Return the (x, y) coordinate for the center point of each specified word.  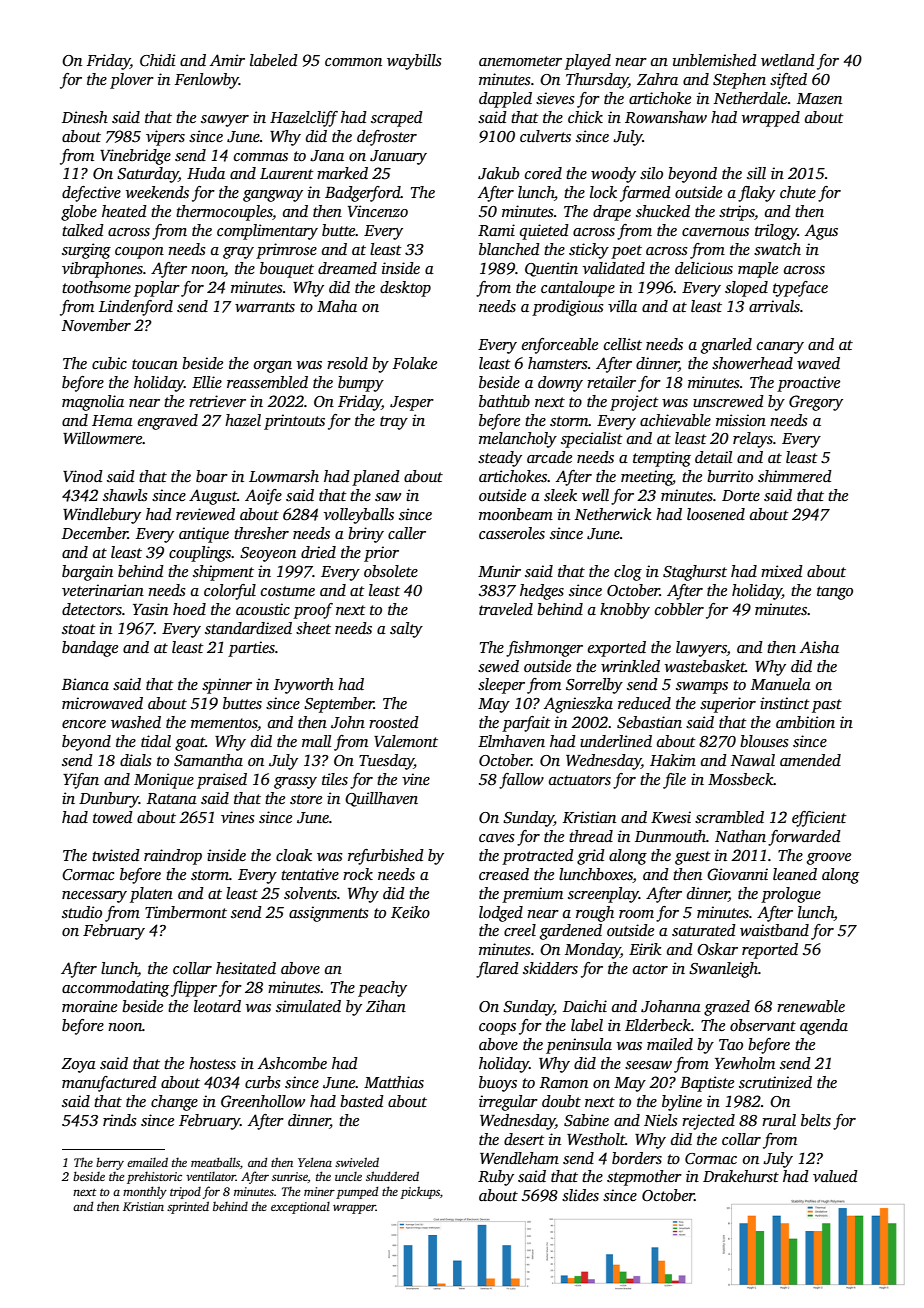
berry (110, 1163)
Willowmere (103, 438)
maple (758, 270)
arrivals (774, 306)
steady (500, 459)
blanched (509, 249)
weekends (157, 192)
